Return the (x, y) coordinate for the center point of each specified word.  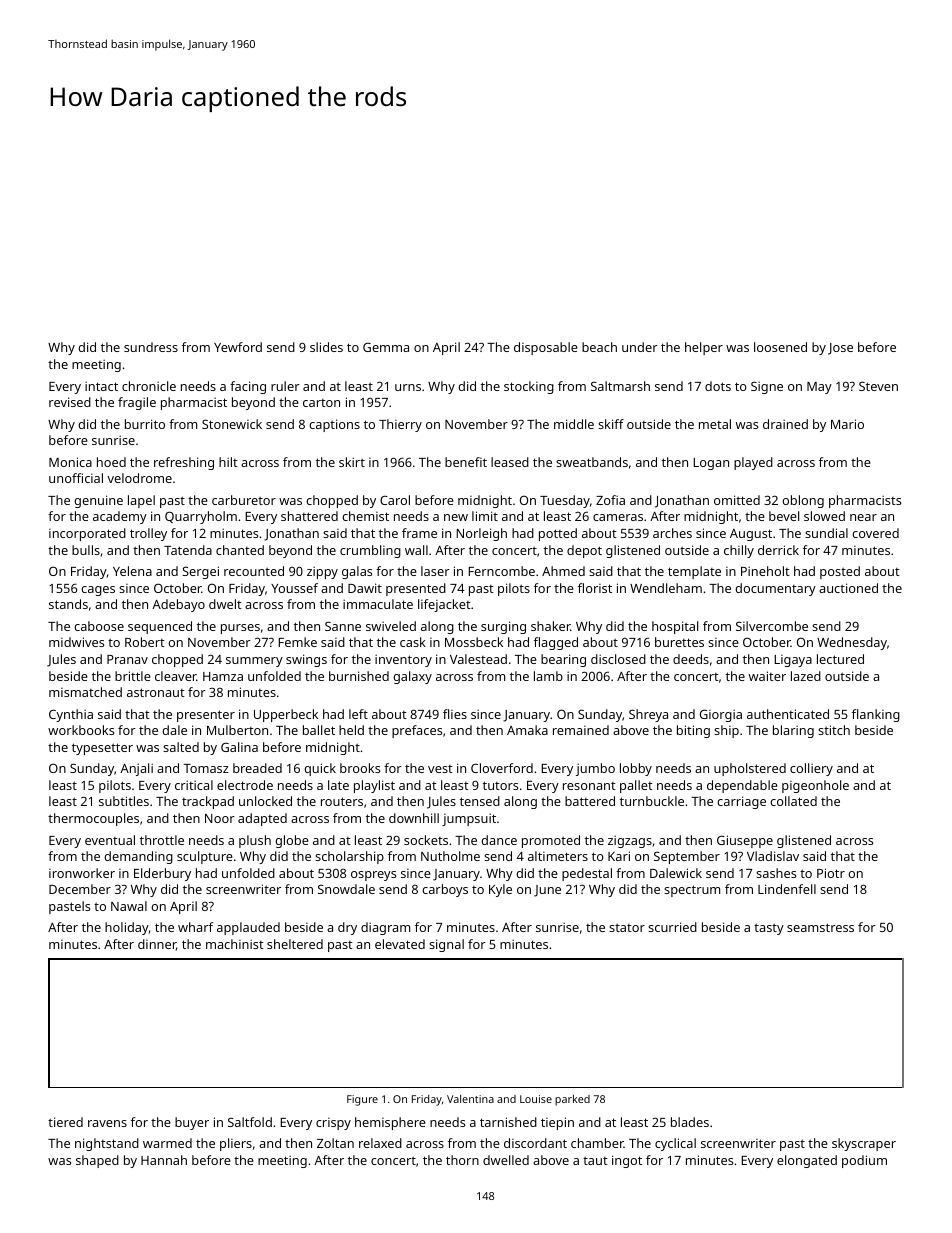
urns (408, 387)
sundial (826, 533)
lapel (141, 501)
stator (627, 927)
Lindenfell (787, 889)
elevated (400, 944)
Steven (878, 386)
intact (101, 386)
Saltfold (250, 1122)
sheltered (295, 944)
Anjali (136, 769)
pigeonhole (815, 786)
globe (292, 841)
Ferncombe (501, 571)
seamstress (820, 927)
